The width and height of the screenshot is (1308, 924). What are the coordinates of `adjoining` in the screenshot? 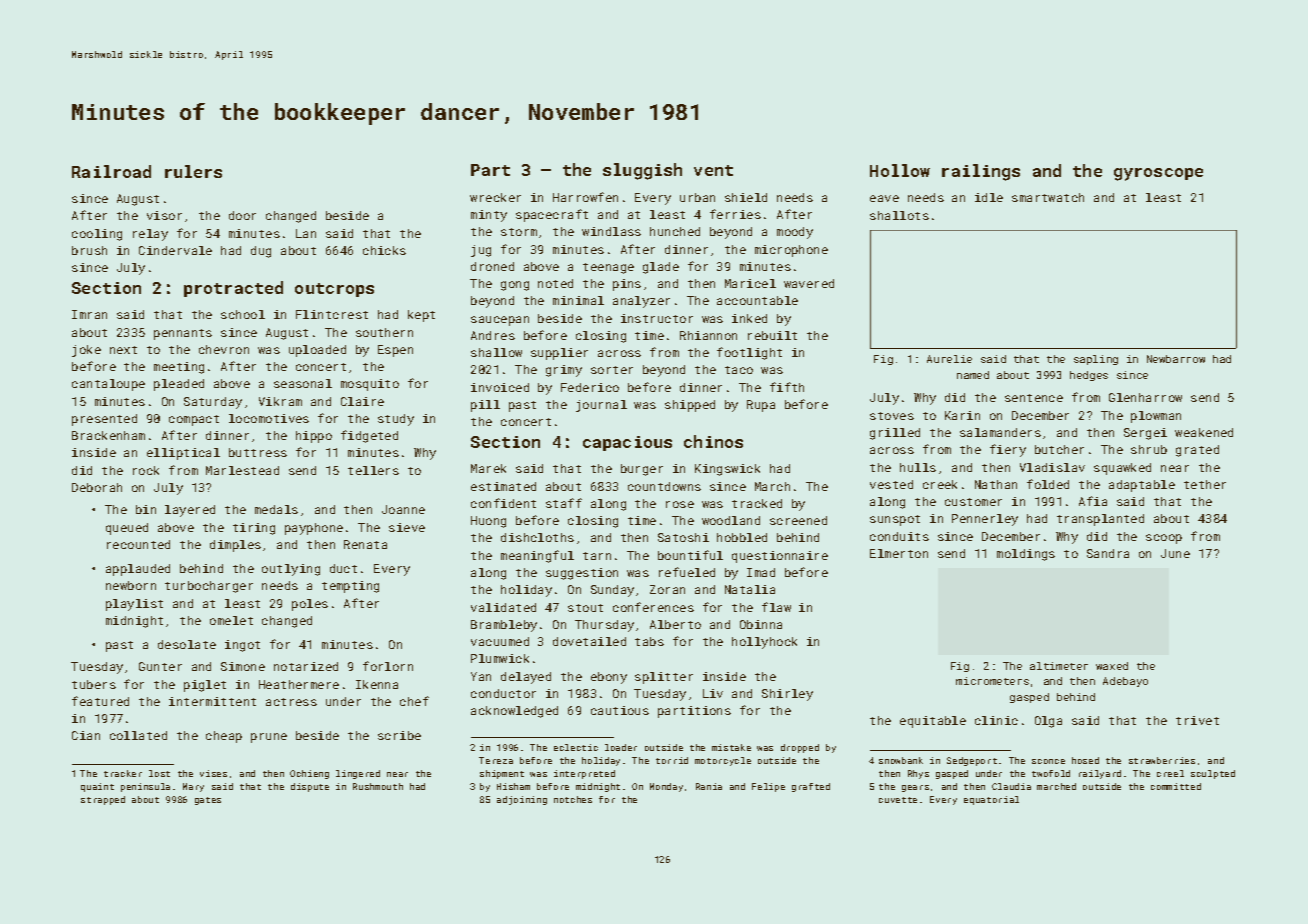 It's located at (522, 800).
